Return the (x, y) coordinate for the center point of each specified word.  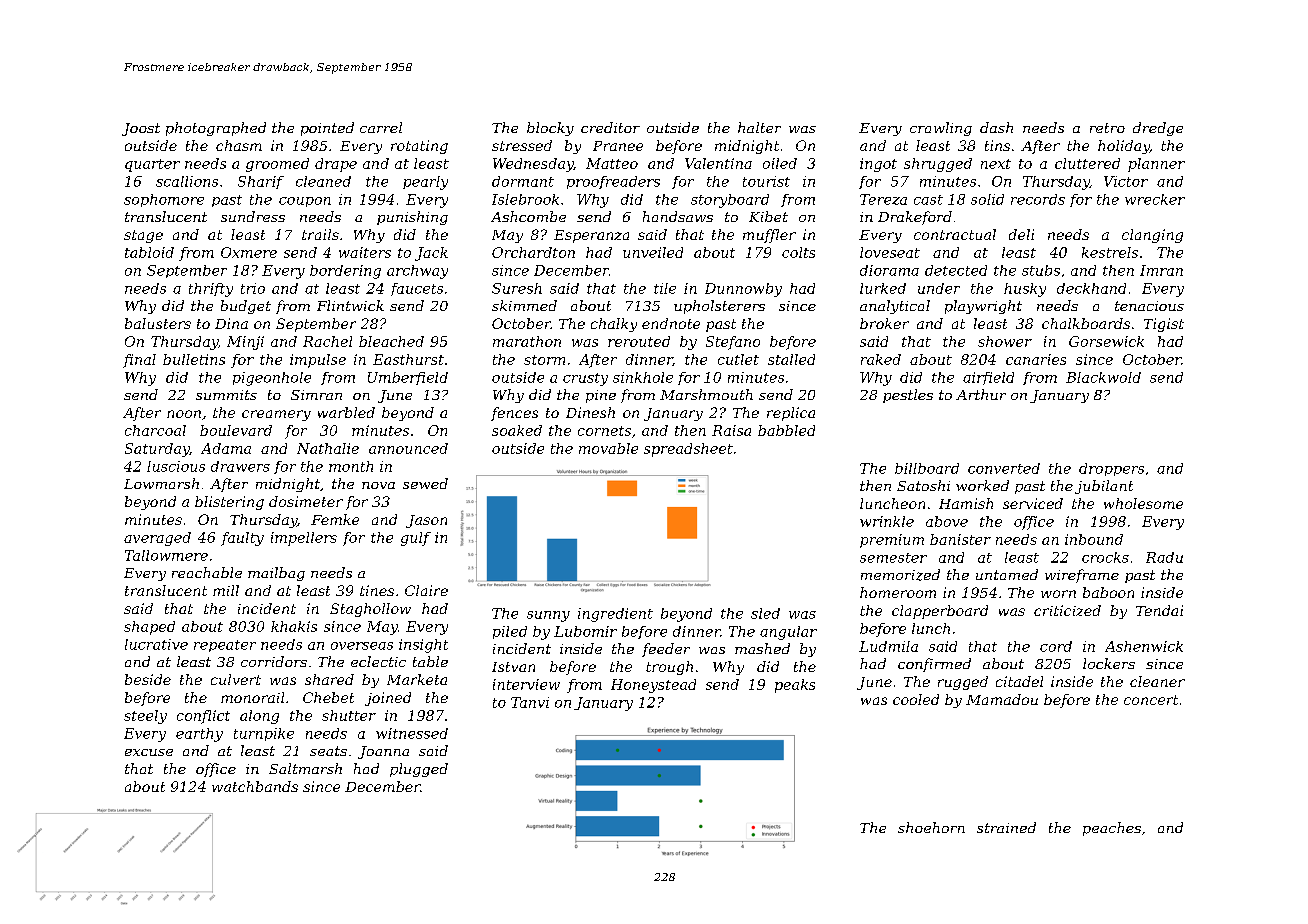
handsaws (678, 216)
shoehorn (931, 827)
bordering (345, 272)
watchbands (255, 786)
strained (1006, 827)
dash (996, 127)
